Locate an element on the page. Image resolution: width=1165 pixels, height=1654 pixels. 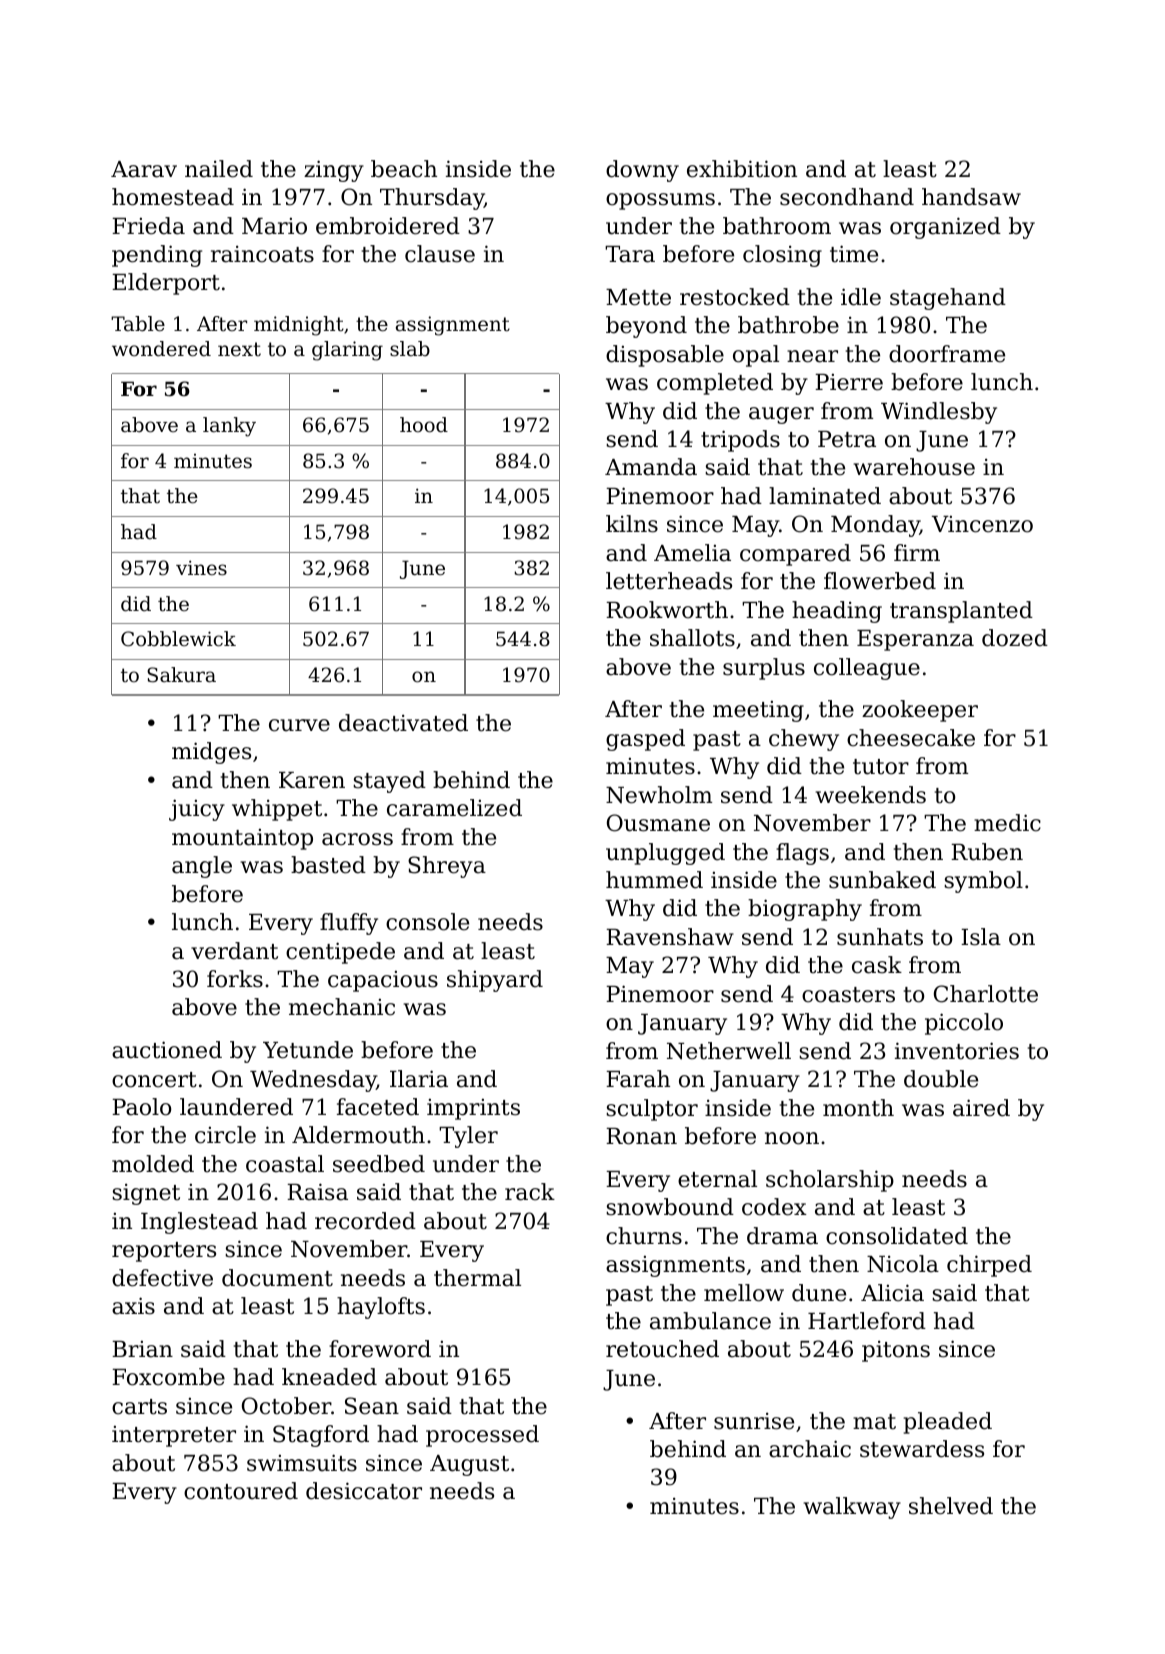
pending is located at coordinates (157, 256).
